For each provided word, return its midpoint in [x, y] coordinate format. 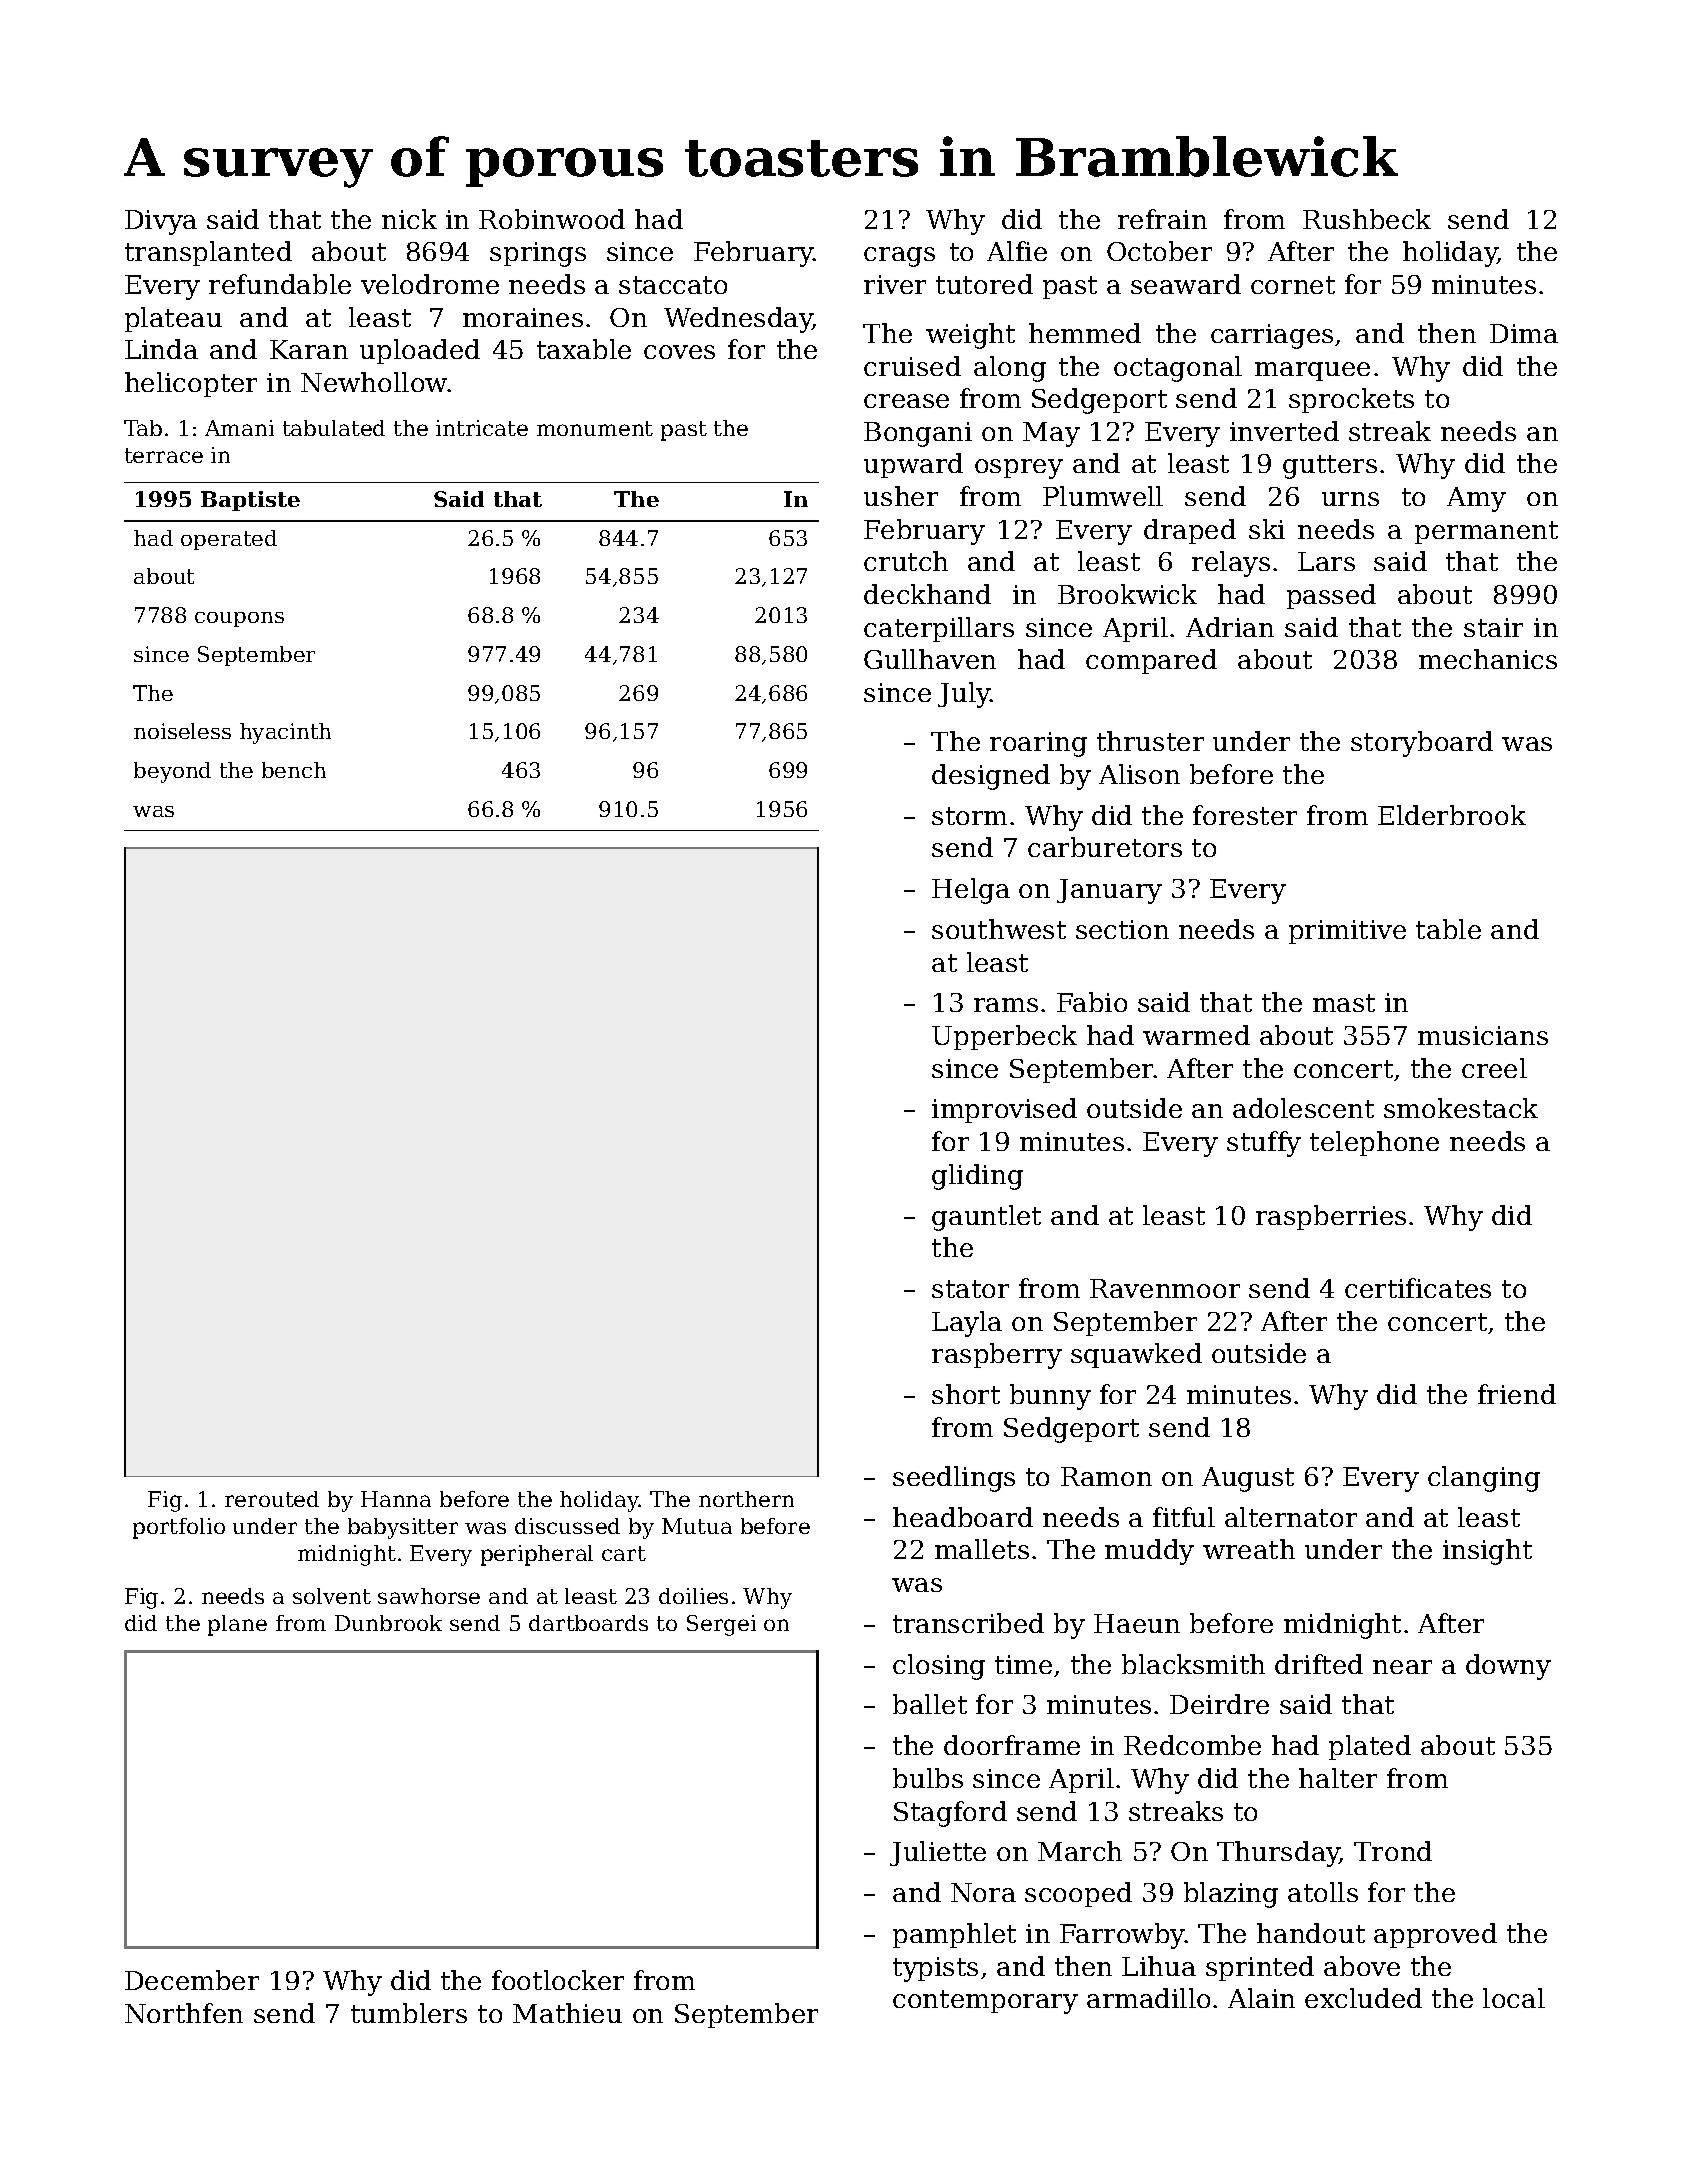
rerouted [272, 1499]
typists [935, 1969]
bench [294, 770]
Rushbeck [1367, 219]
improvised [1004, 1110]
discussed [567, 1526]
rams [1006, 1005]
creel [1494, 1068]
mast [1344, 1003]
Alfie [1017, 251]
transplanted [208, 253]
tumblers [409, 2013]
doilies [693, 1596]
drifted [1319, 1664]
